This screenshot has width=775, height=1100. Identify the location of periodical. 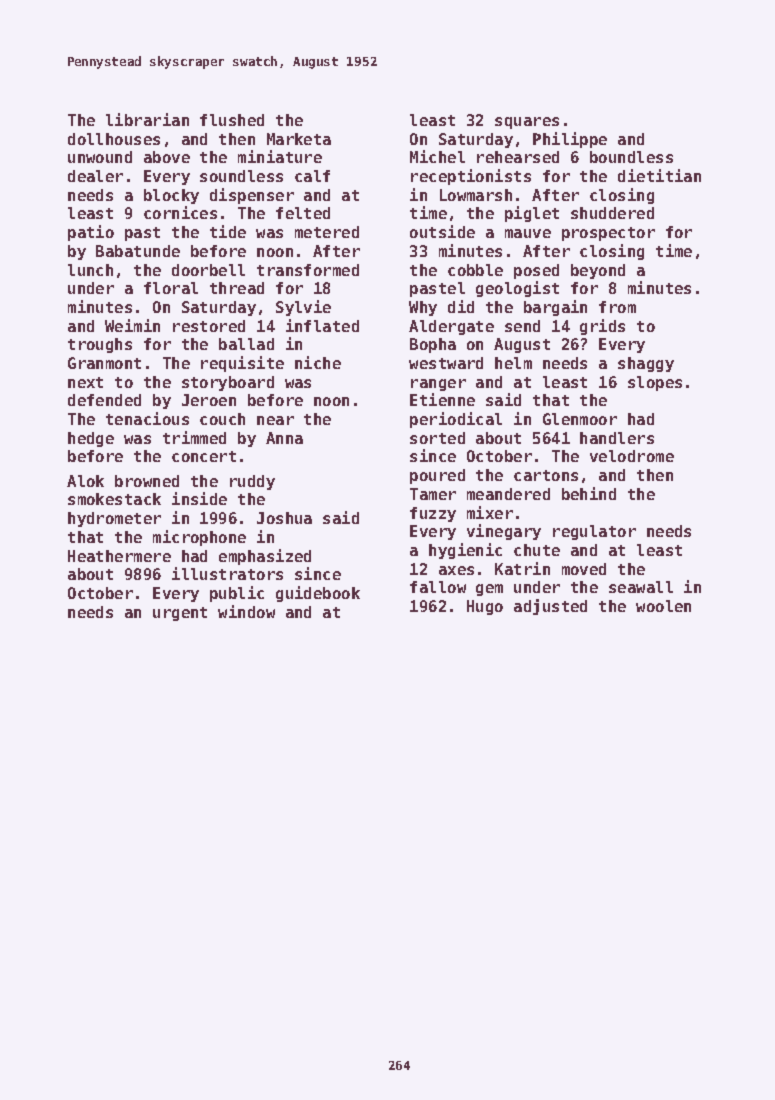
(456, 420).
